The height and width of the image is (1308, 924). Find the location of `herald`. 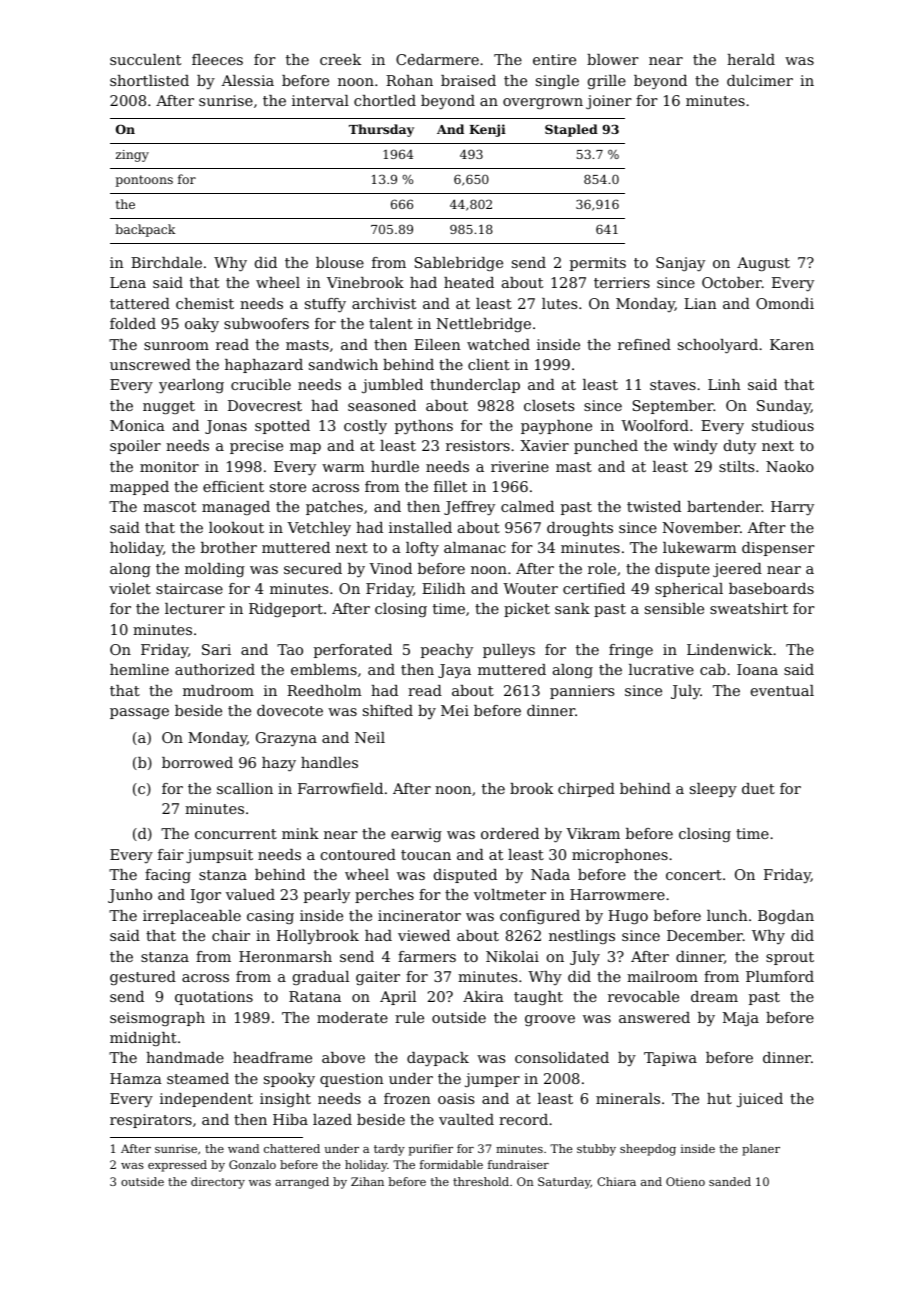

herald is located at coordinates (751, 59).
